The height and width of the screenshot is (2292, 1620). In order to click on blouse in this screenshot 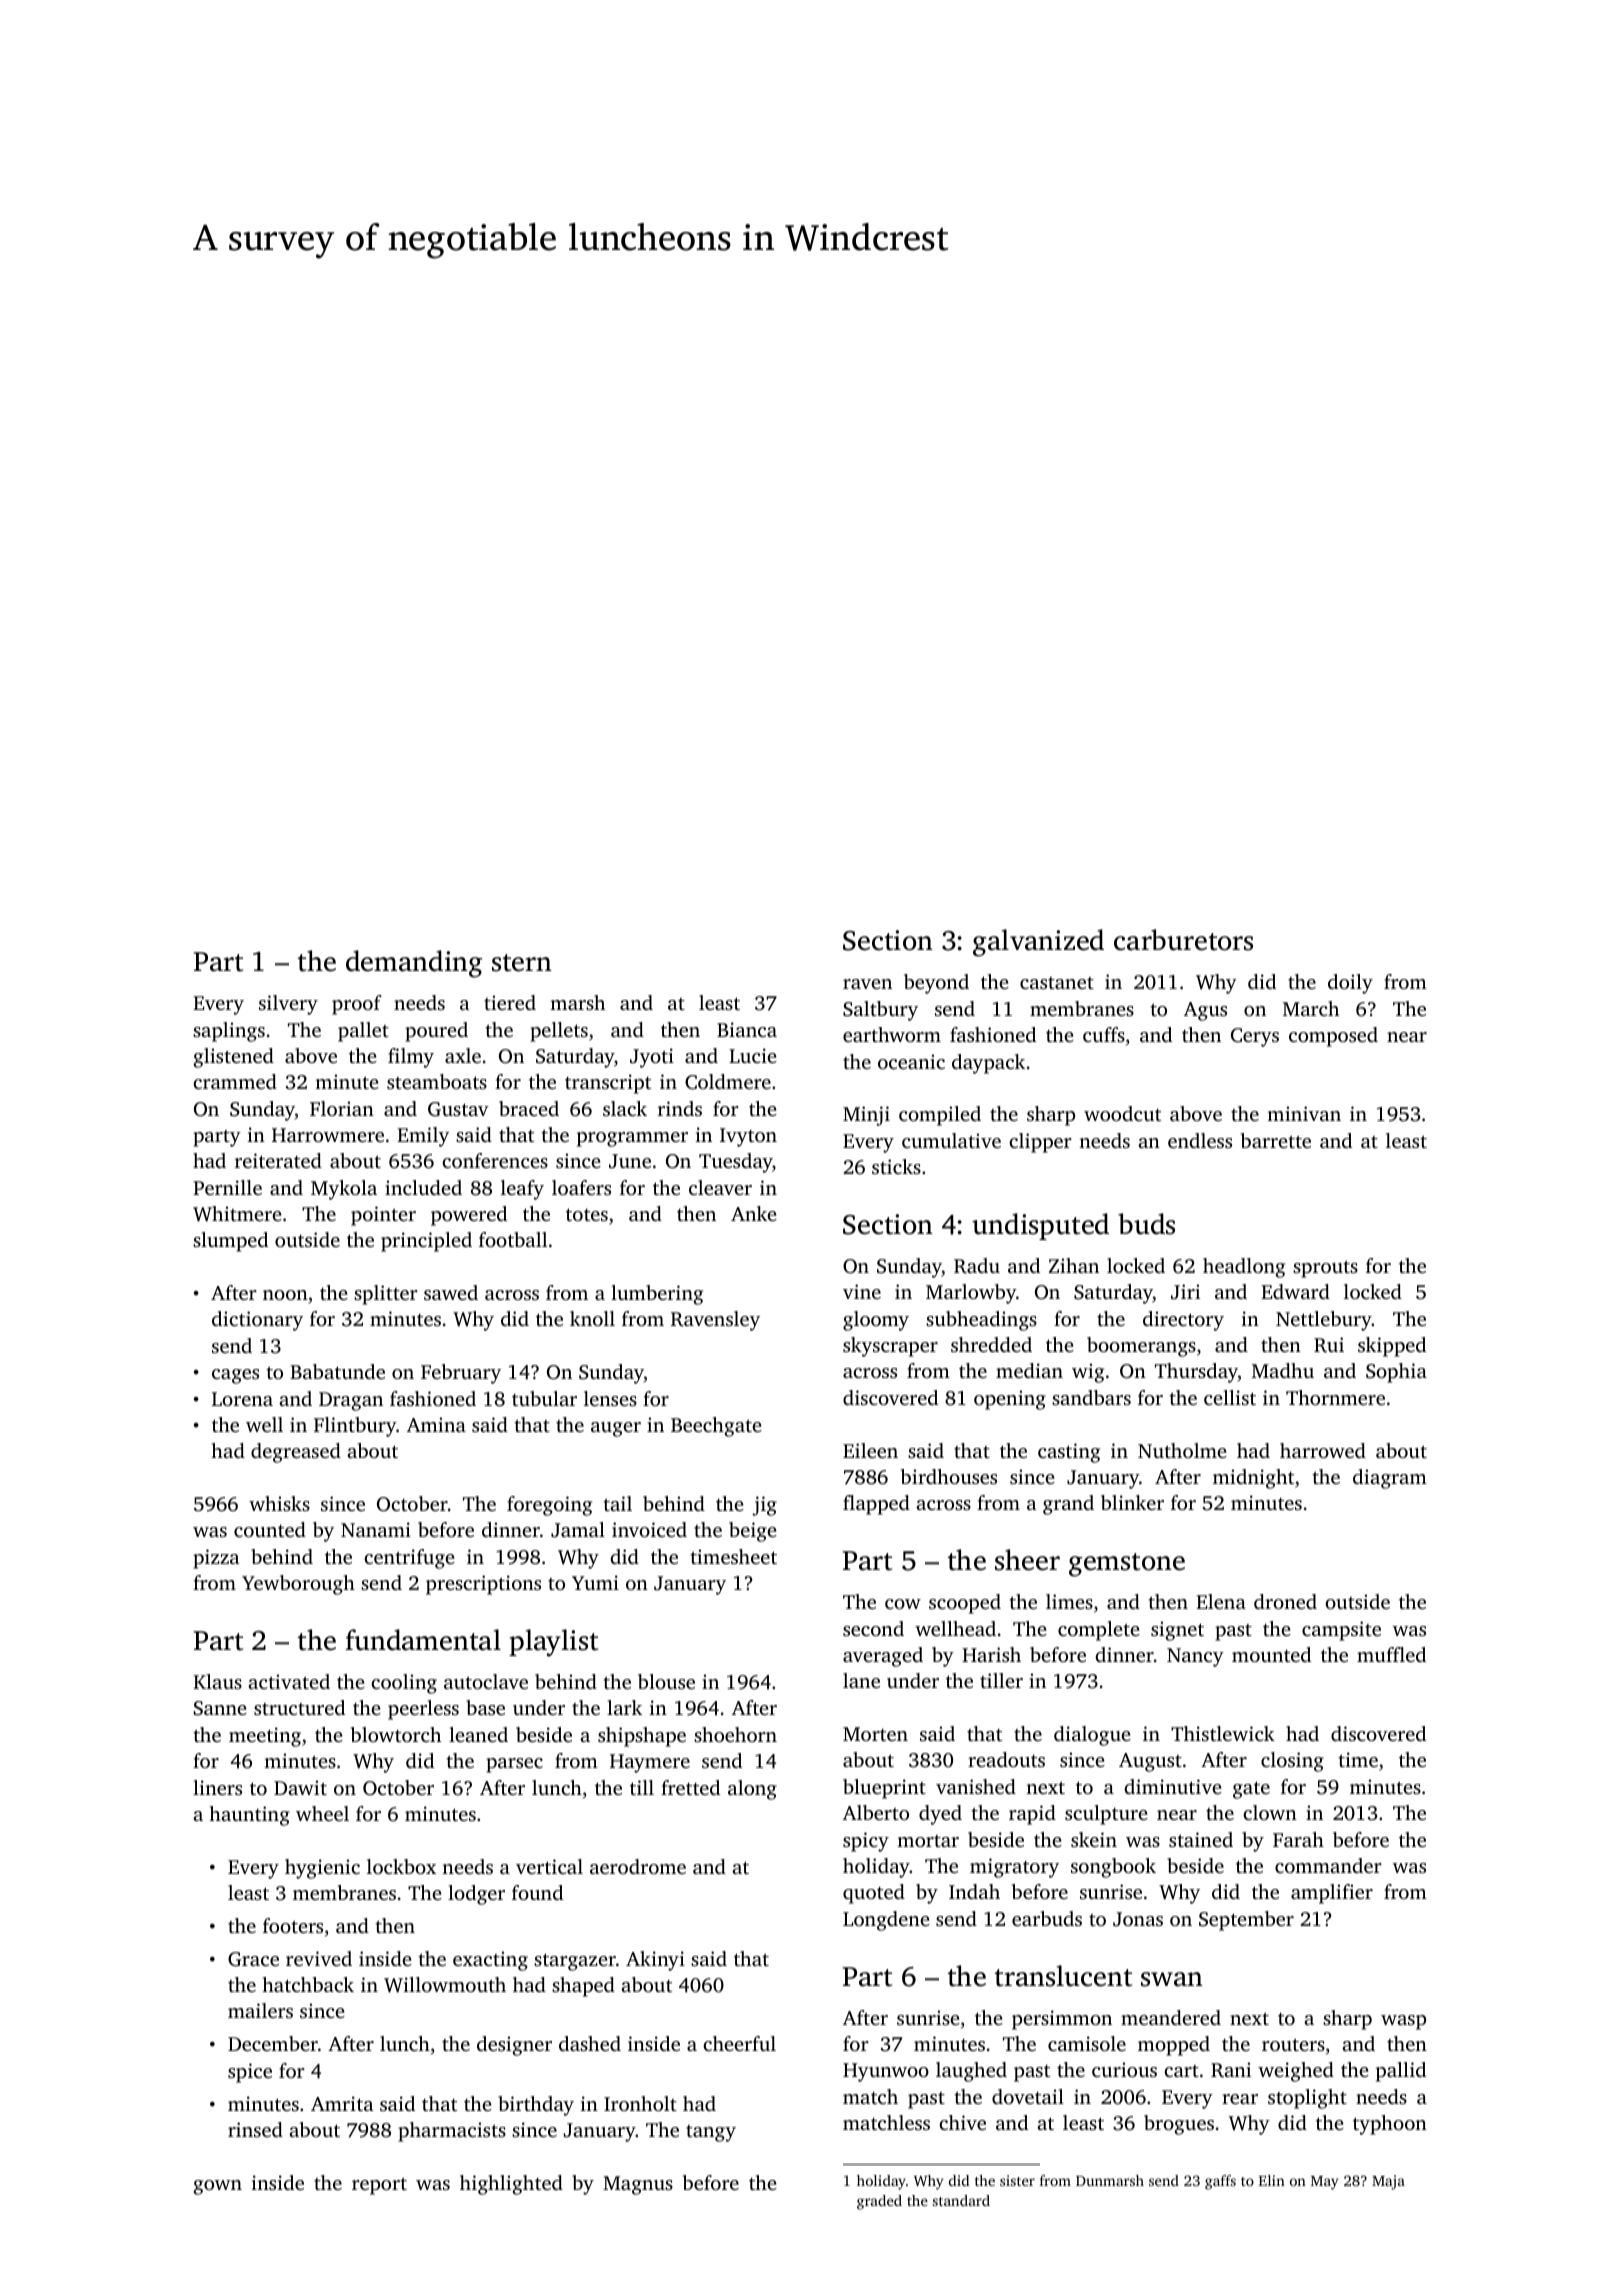, I will do `click(666, 1681)`.
